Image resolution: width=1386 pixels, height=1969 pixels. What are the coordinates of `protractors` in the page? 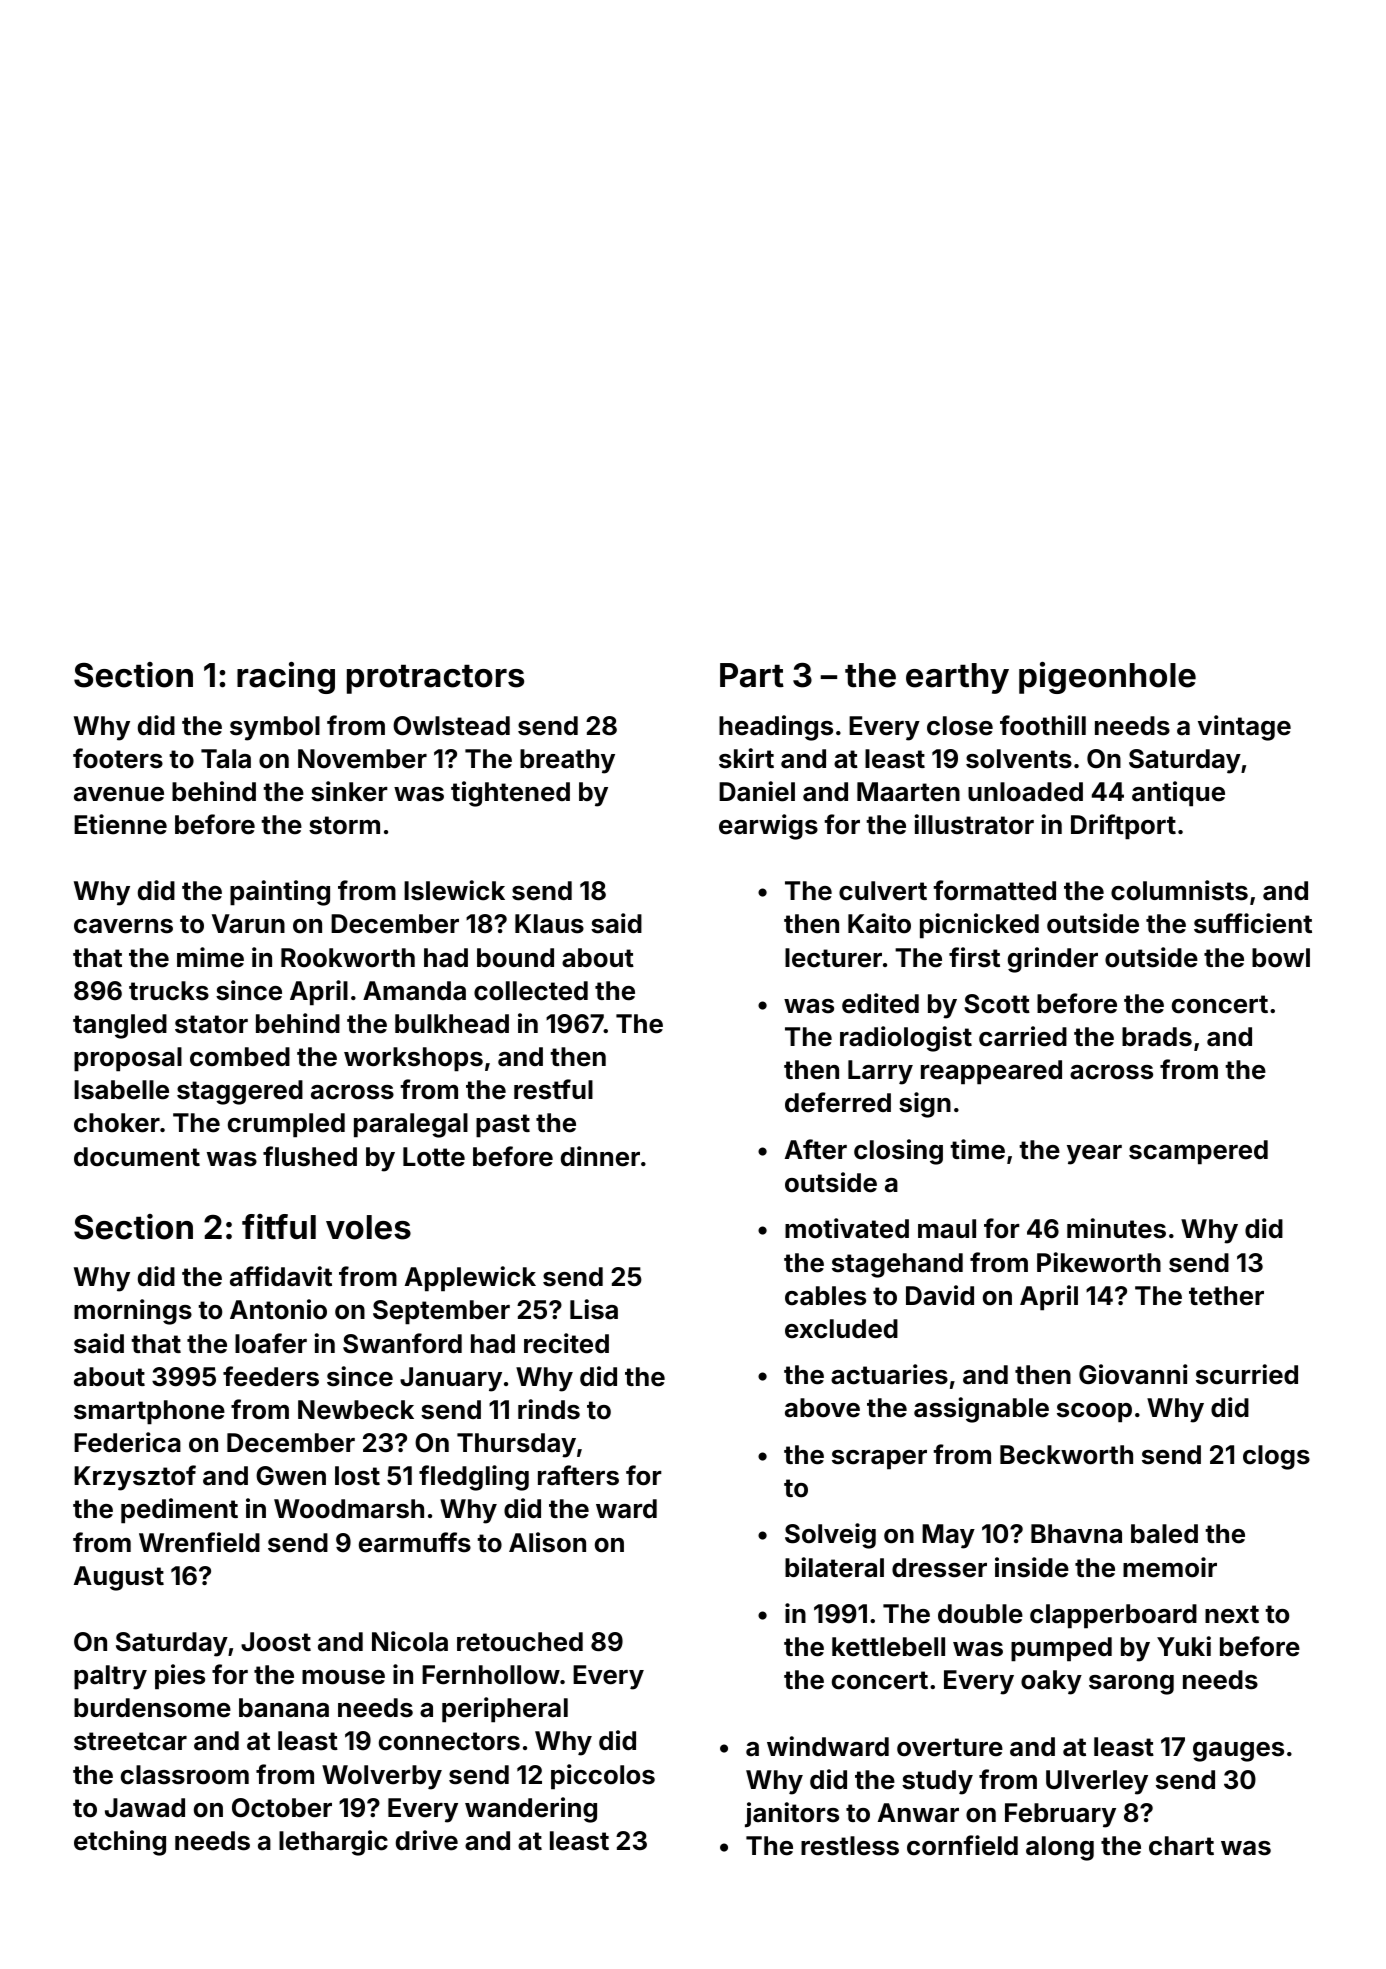 It's located at (435, 679).
